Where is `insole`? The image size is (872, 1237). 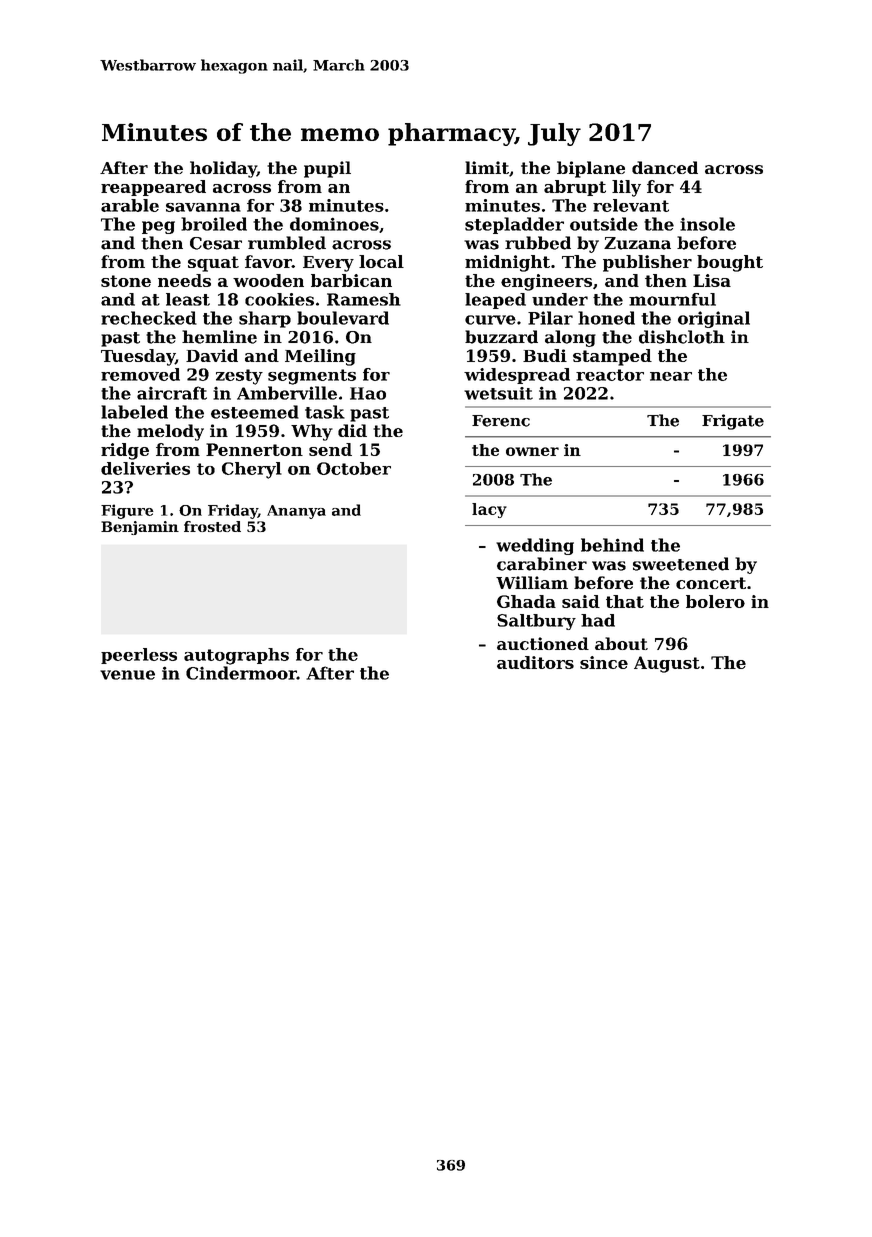
insole is located at coordinates (707, 224).
